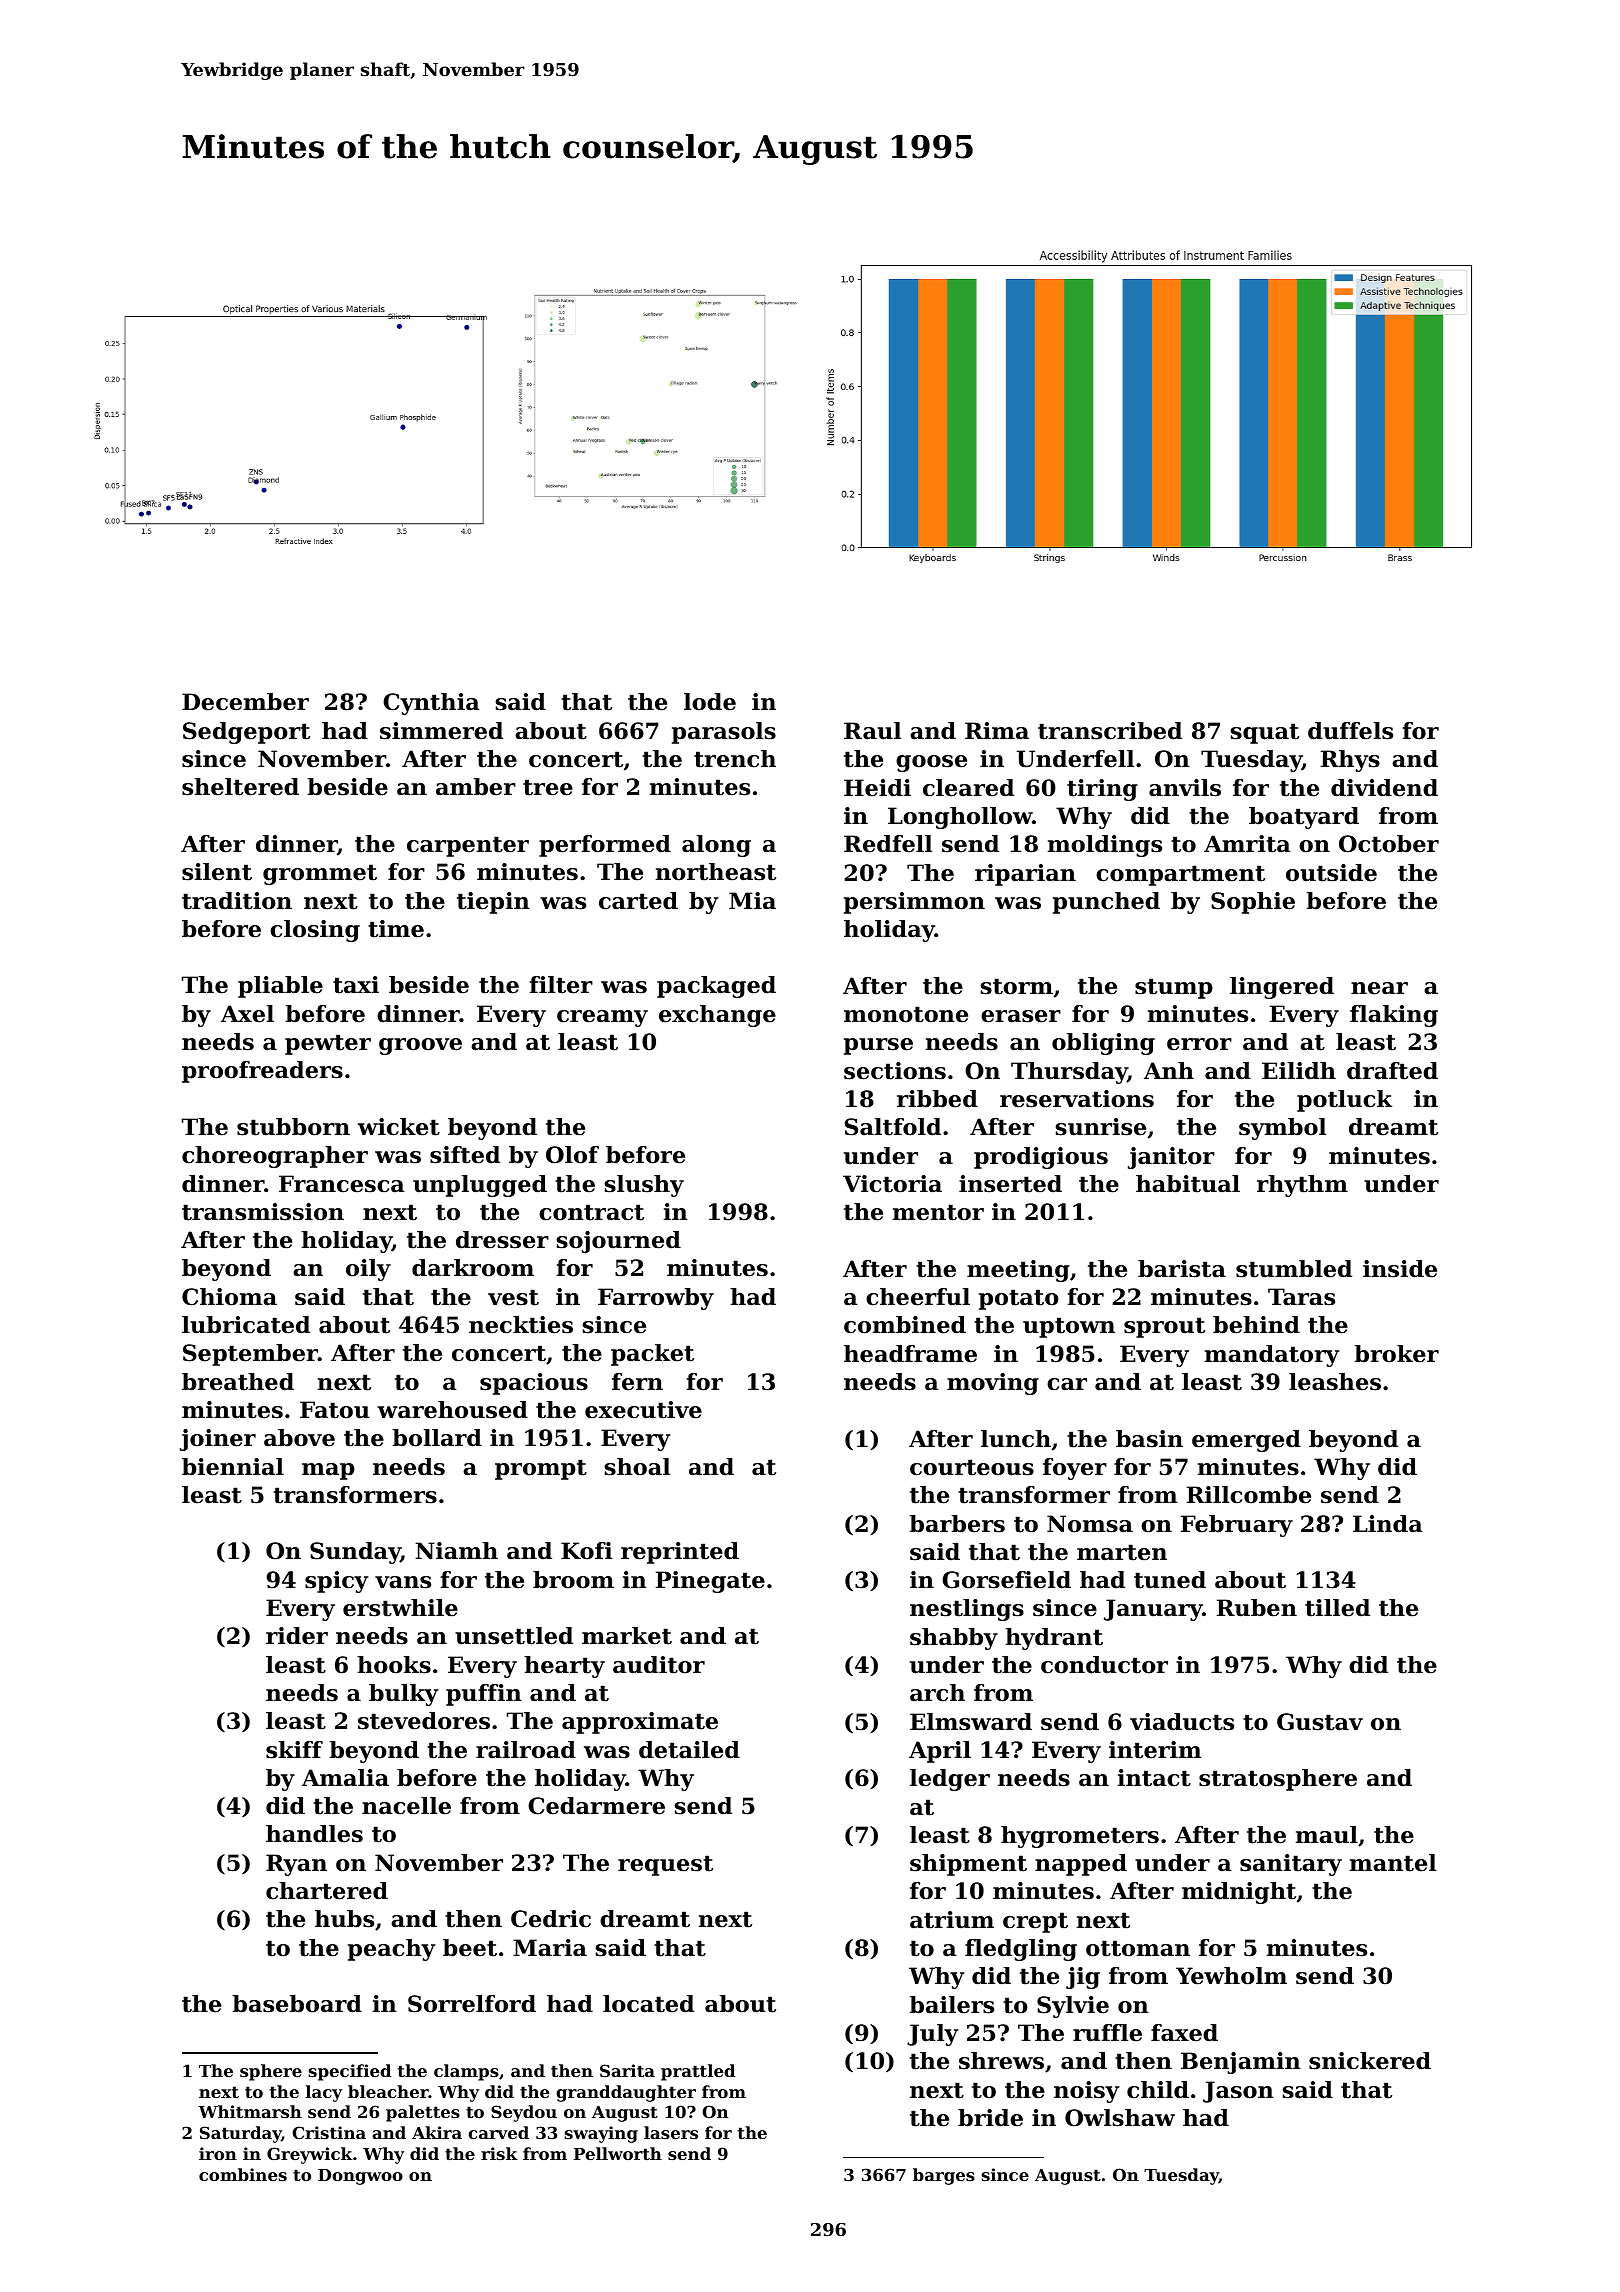 This screenshot has height=2292, width=1620. I want to click on tree, so click(548, 787).
